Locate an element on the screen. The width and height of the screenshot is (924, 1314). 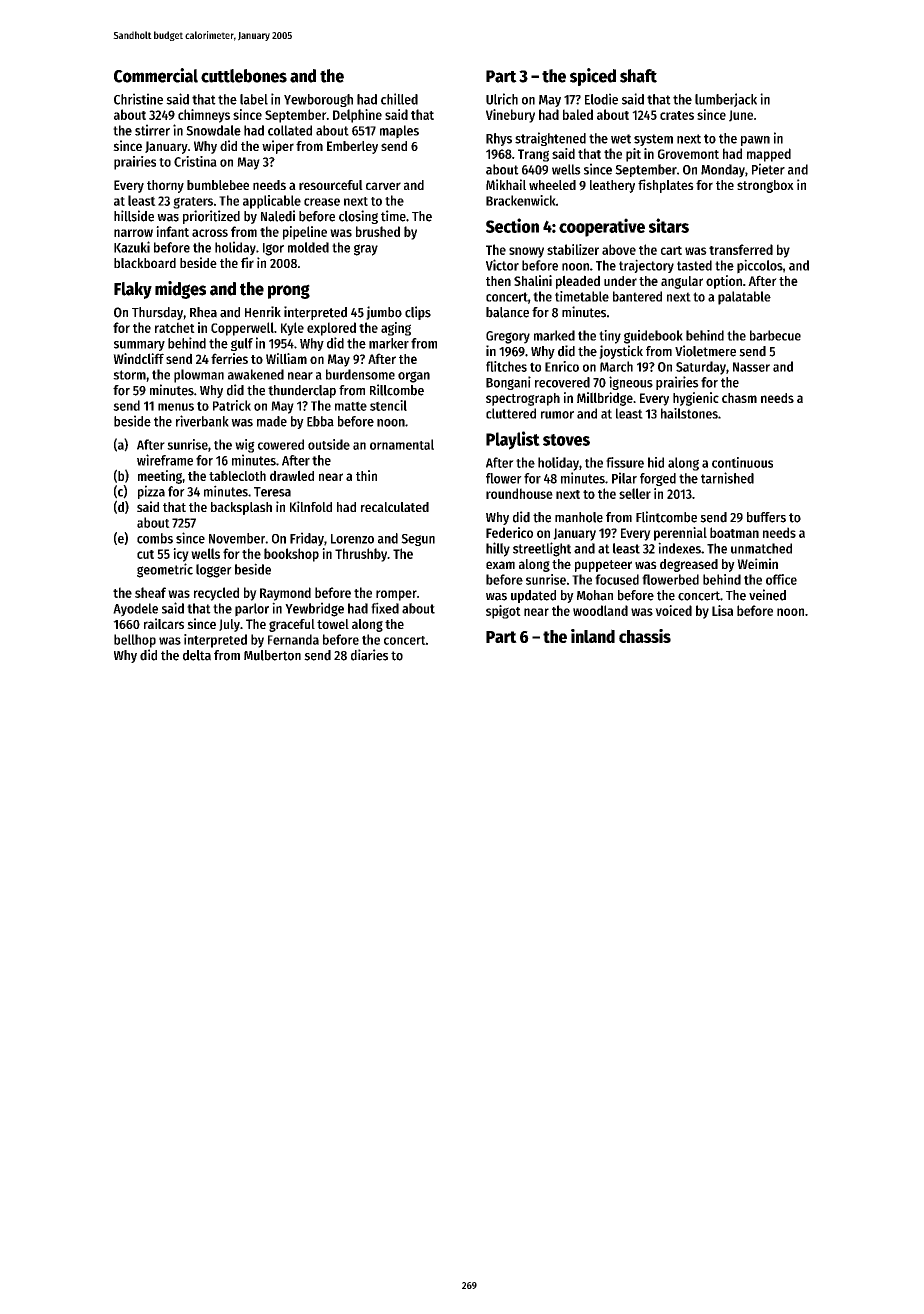
sheaf is located at coordinates (150, 592).
